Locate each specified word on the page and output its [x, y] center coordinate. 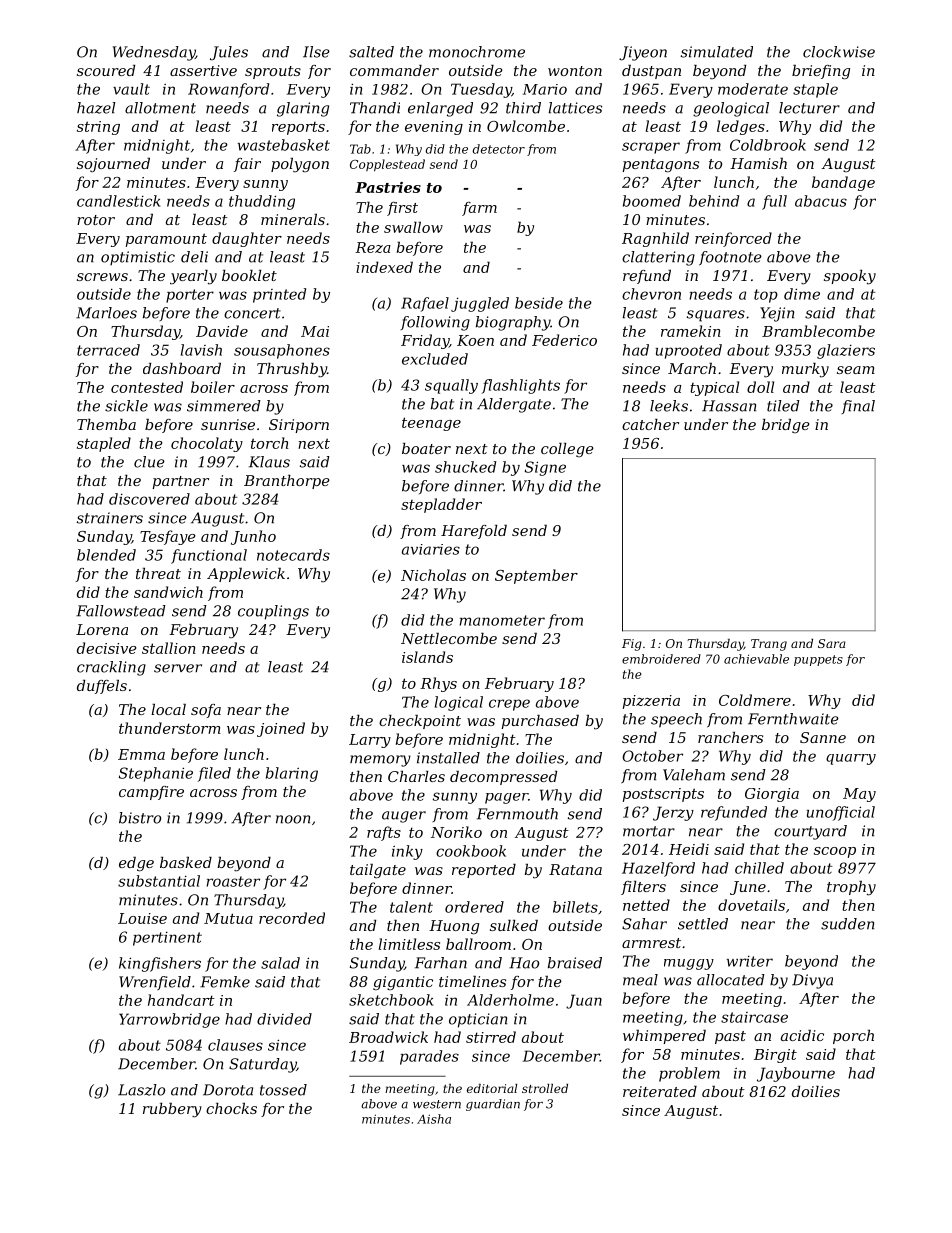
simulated [717, 52]
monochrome [477, 52]
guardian [493, 1105]
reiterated [660, 1091]
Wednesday [154, 53]
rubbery [172, 1110]
